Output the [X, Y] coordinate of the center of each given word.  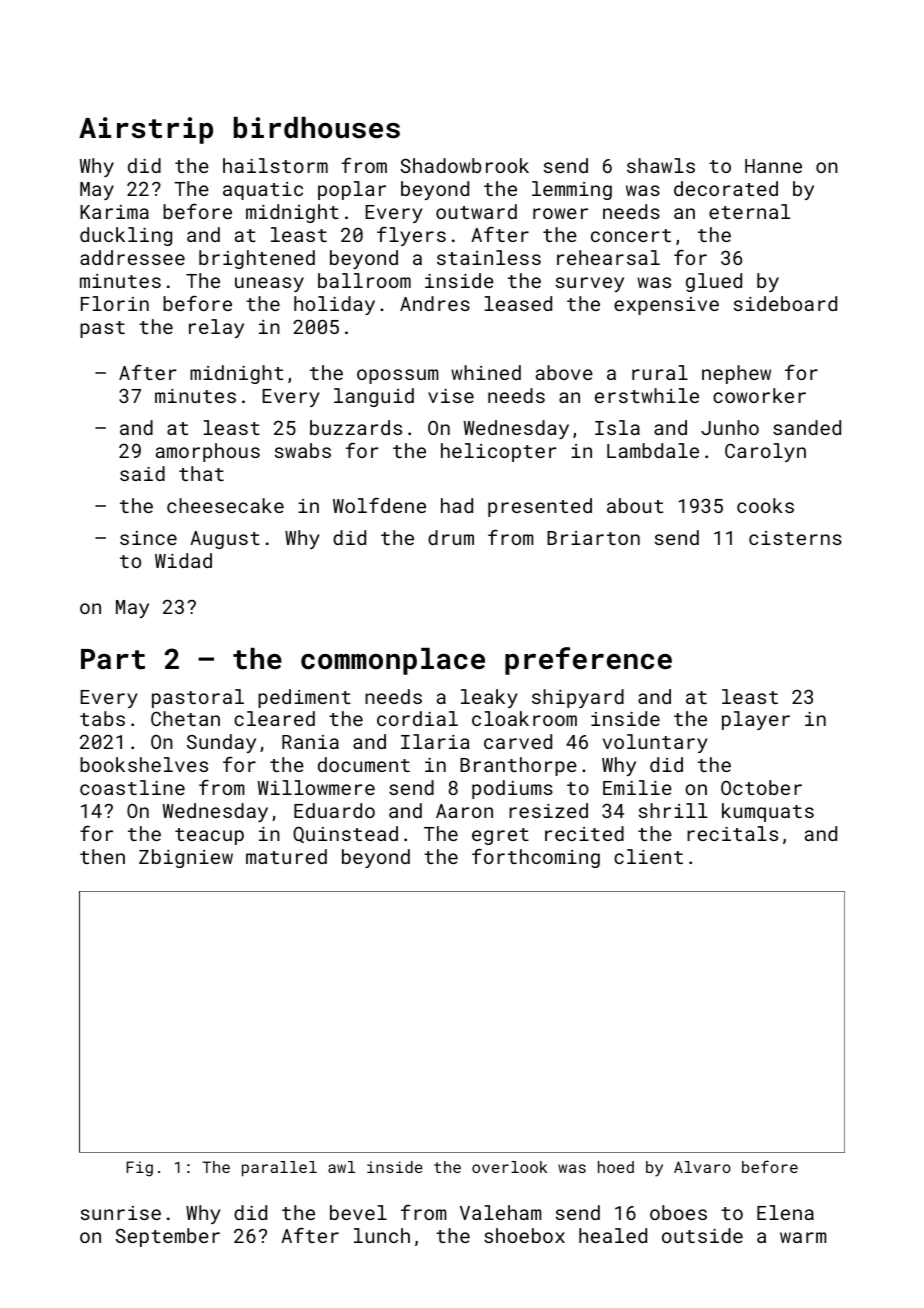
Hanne [773, 166]
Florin [115, 303]
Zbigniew [186, 858]
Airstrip [146, 130]
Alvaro [702, 1167]
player [756, 720]
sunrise [121, 1213]
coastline [132, 787]
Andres [435, 303]
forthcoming [536, 858]
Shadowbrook [464, 165]
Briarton [593, 538]
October [761, 787]
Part [113, 659]
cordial [417, 718]
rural [660, 372]
